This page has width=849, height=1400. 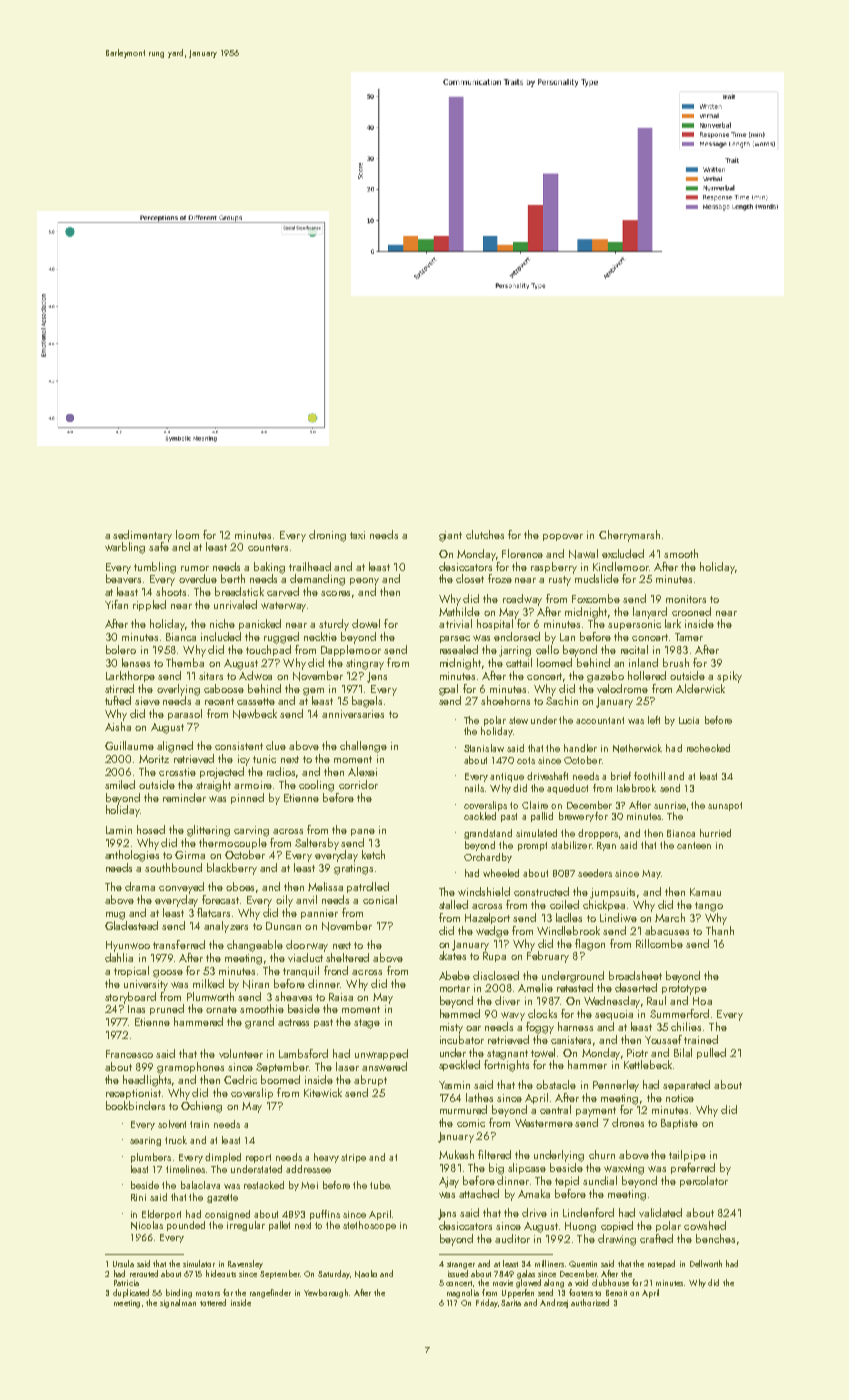 What do you see at coordinates (600, 720) in the page?
I see `accountant` at bounding box center [600, 720].
